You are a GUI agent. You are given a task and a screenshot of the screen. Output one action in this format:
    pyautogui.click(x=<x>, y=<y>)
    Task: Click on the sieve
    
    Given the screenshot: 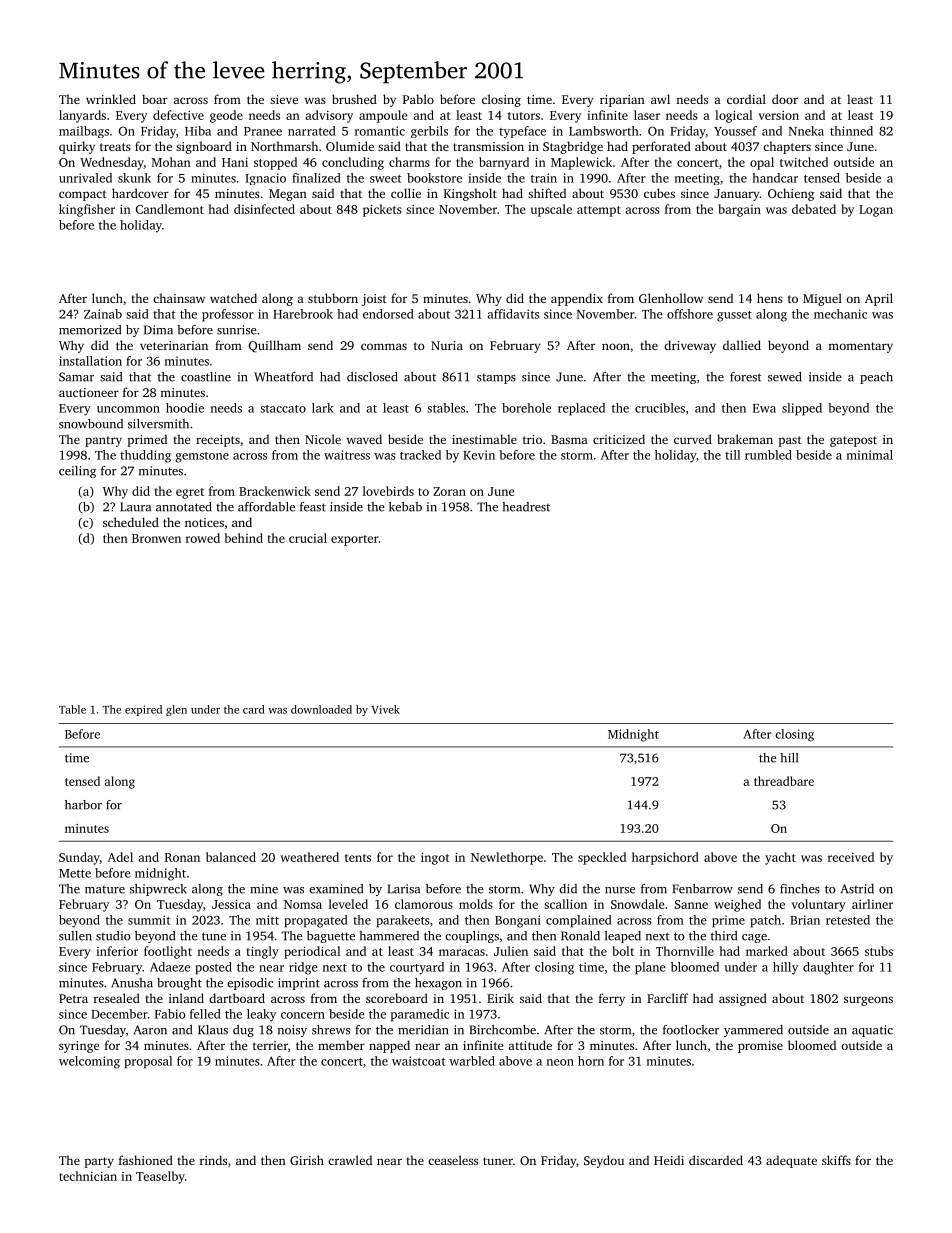 What is the action you would take?
    pyautogui.click(x=284, y=99)
